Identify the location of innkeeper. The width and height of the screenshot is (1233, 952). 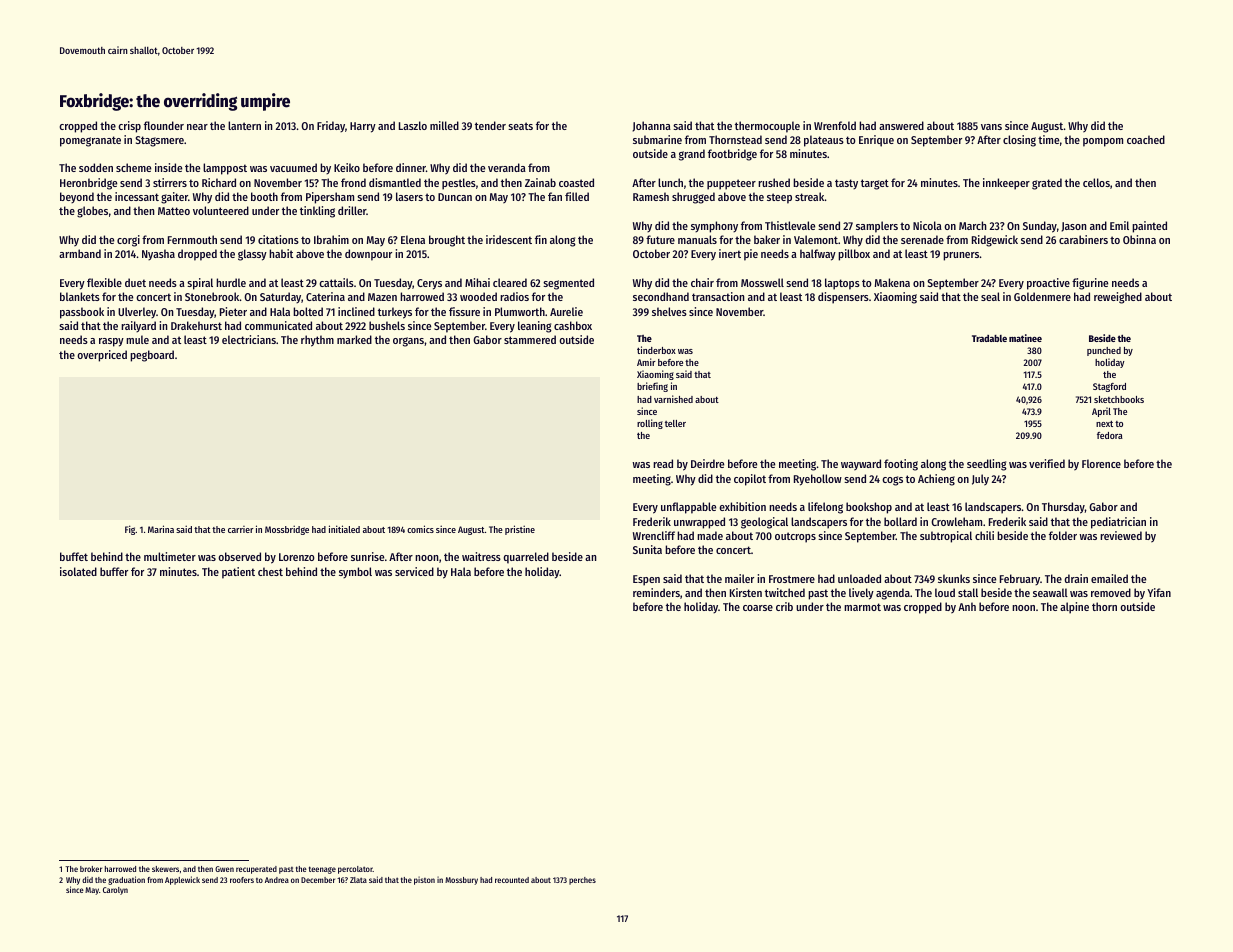
(1006, 184).
